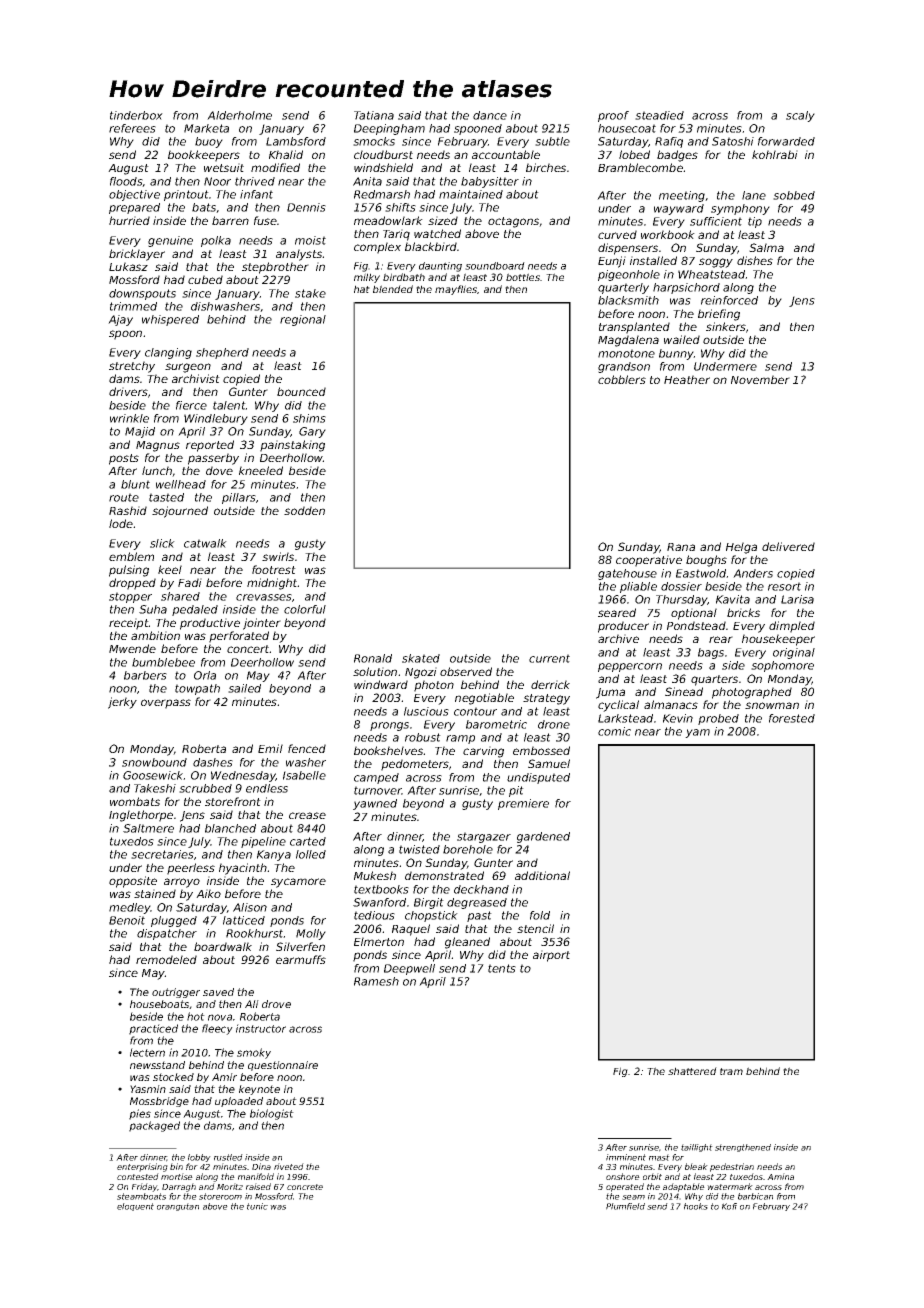 The image size is (924, 1308). What do you see at coordinates (305, 1187) in the screenshot?
I see `concrete` at bounding box center [305, 1187].
